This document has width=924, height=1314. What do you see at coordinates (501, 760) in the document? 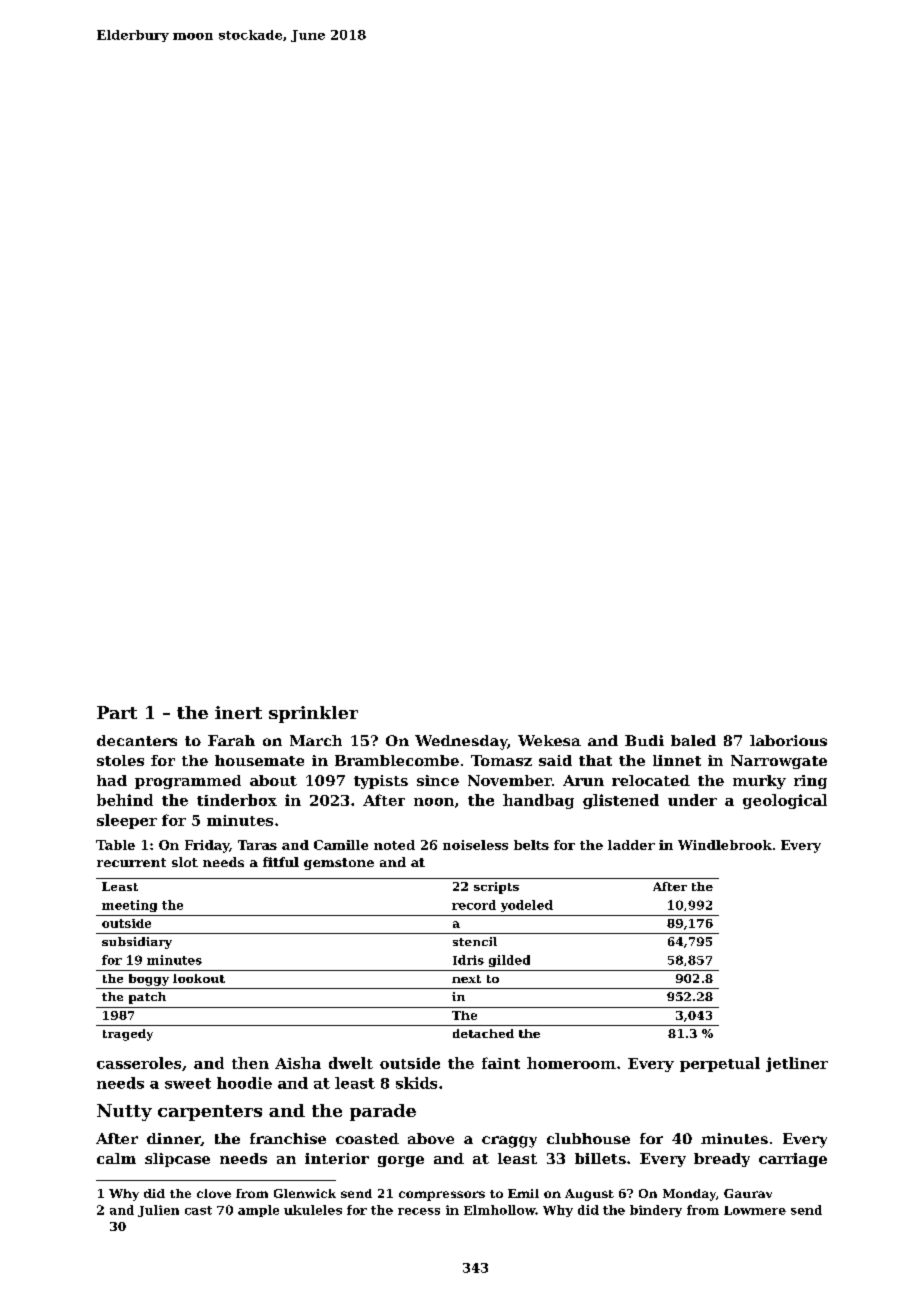
I see `Tomasz` at bounding box center [501, 760].
